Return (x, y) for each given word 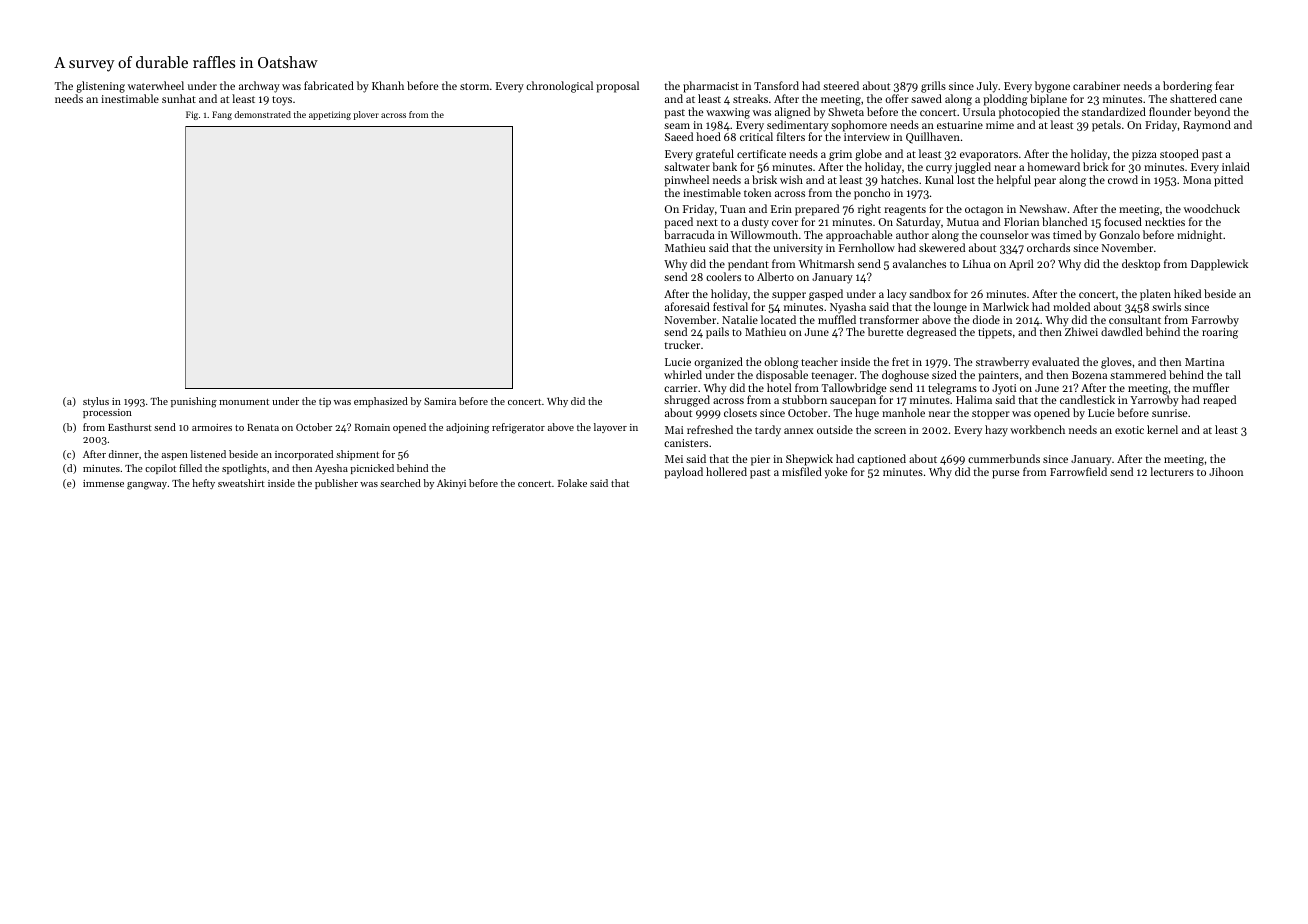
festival (730, 306)
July (987, 87)
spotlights (244, 469)
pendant (748, 265)
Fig (192, 115)
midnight (1199, 236)
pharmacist (711, 87)
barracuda (689, 234)
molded (1071, 306)
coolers (723, 276)
